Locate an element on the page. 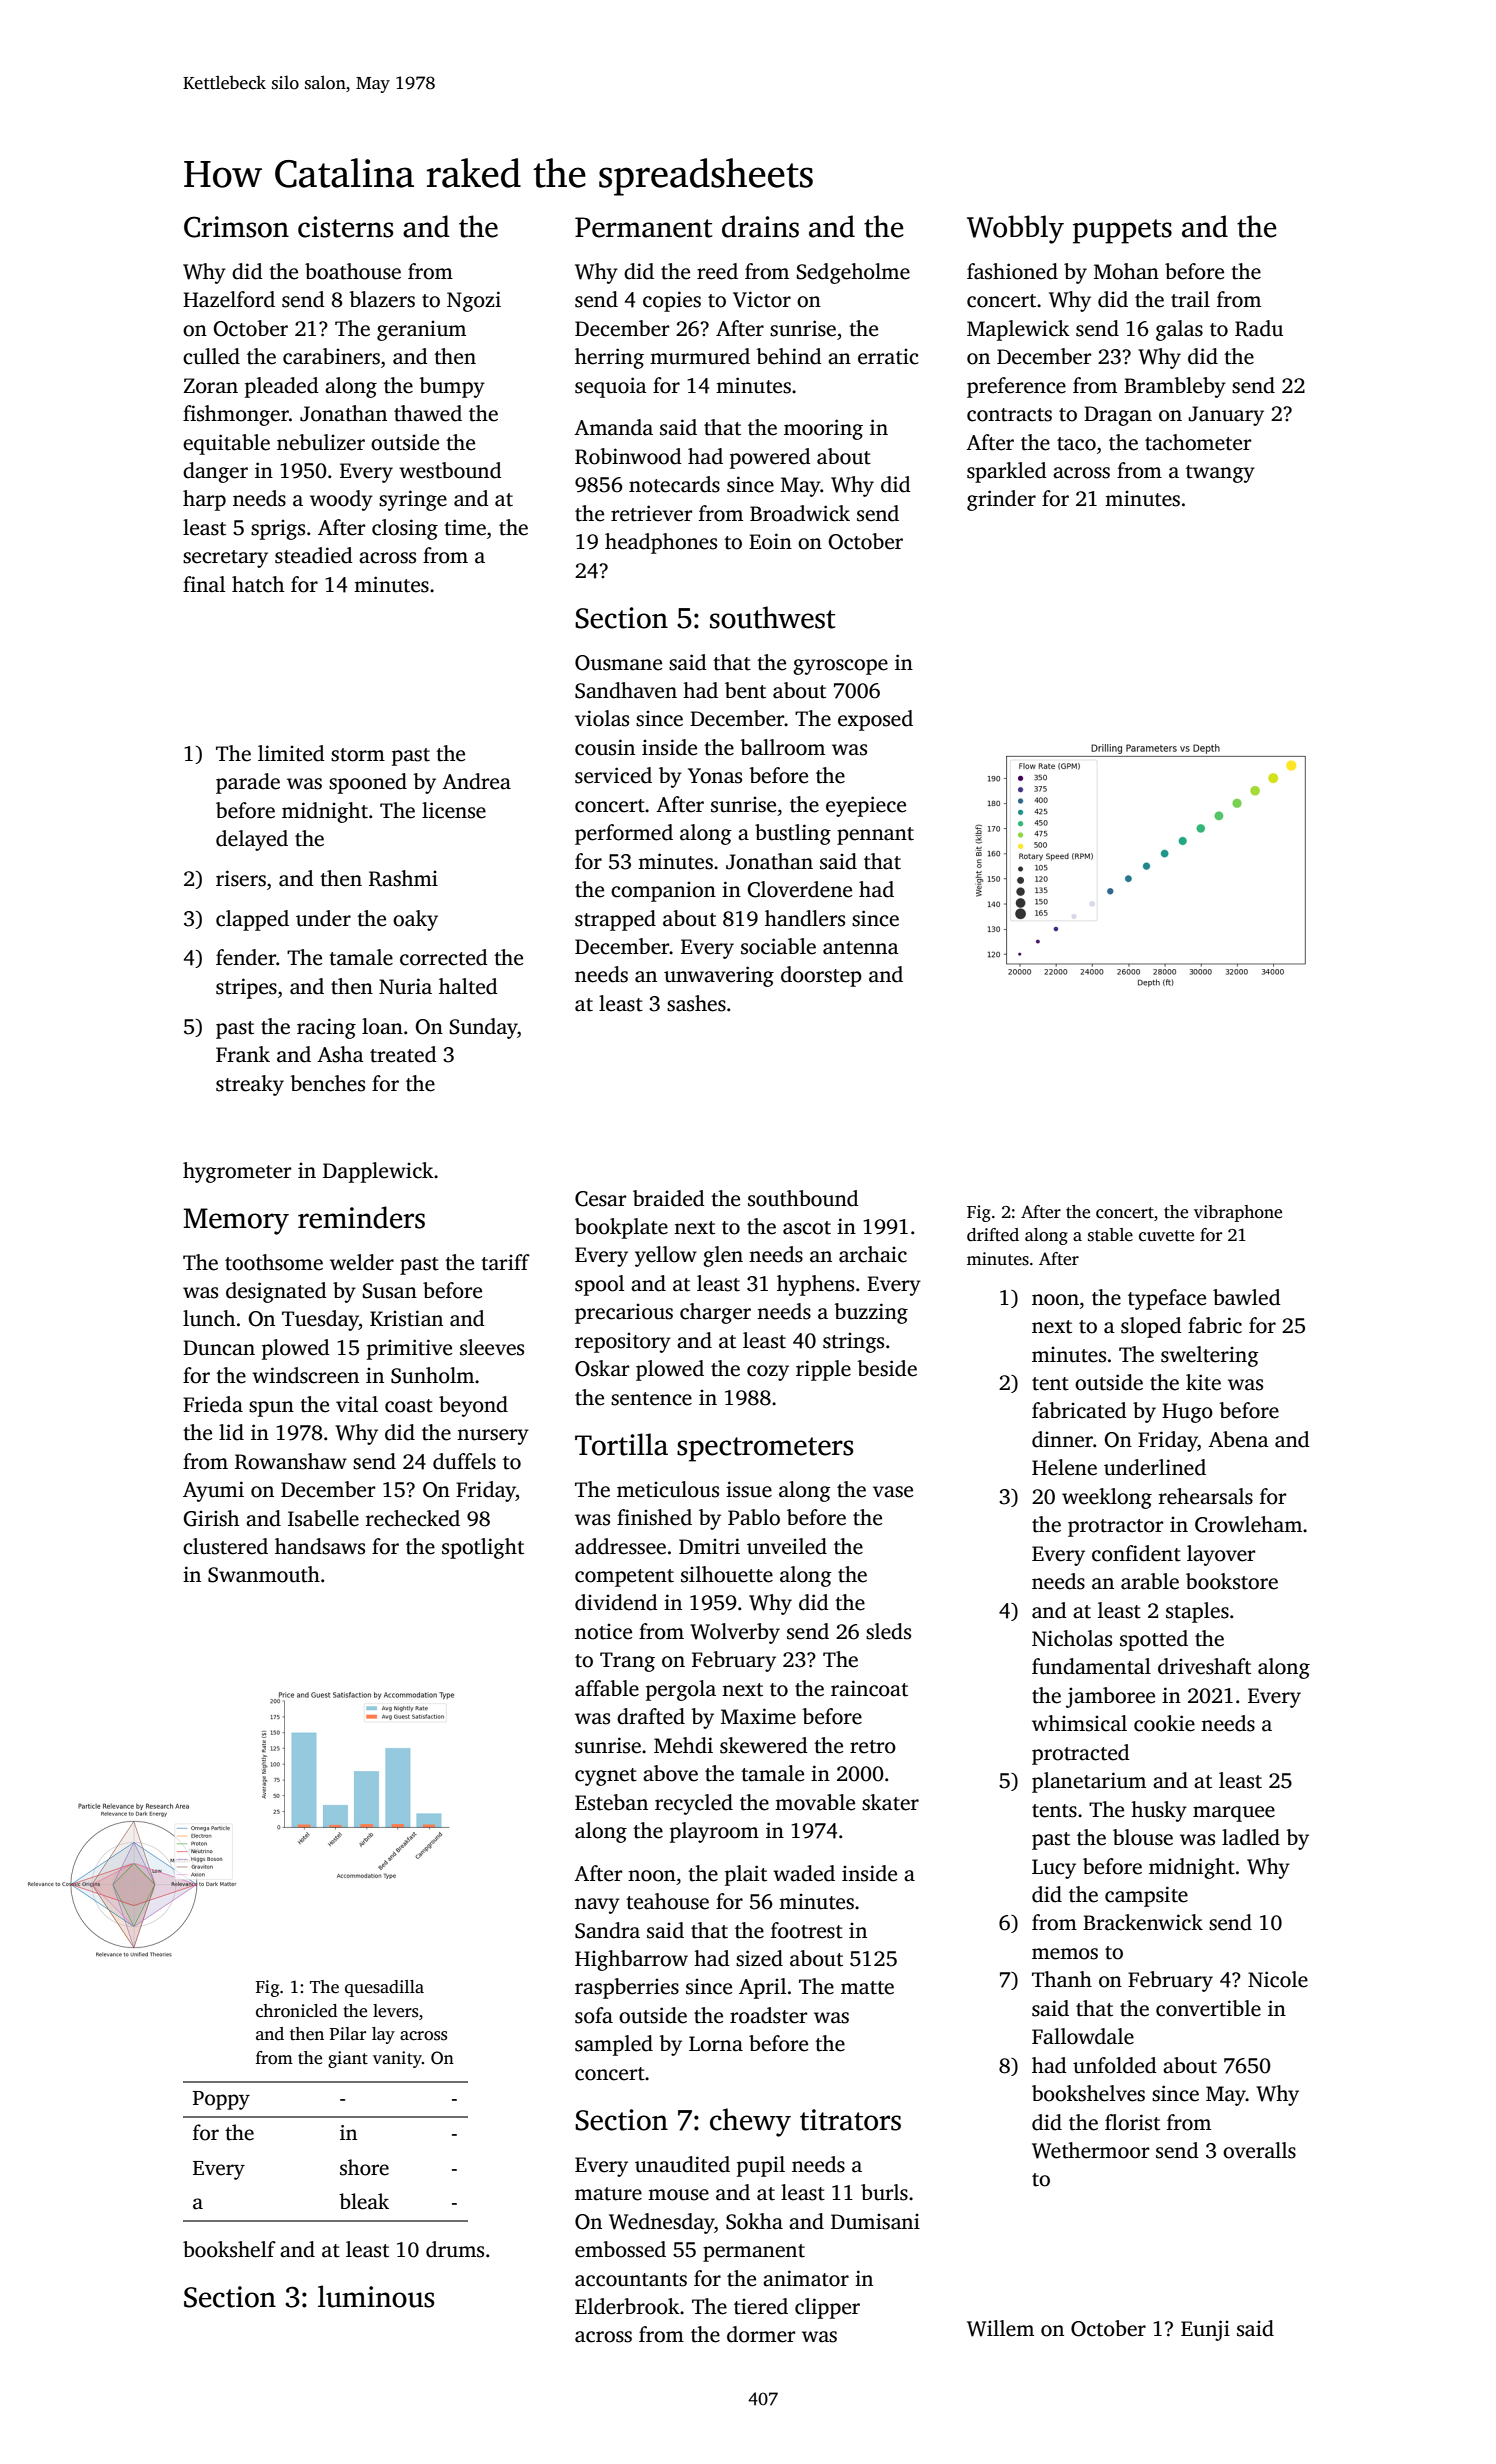 Image resolution: width=1496 pixels, height=2464 pixels. bent is located at coordinates (745, 690).
